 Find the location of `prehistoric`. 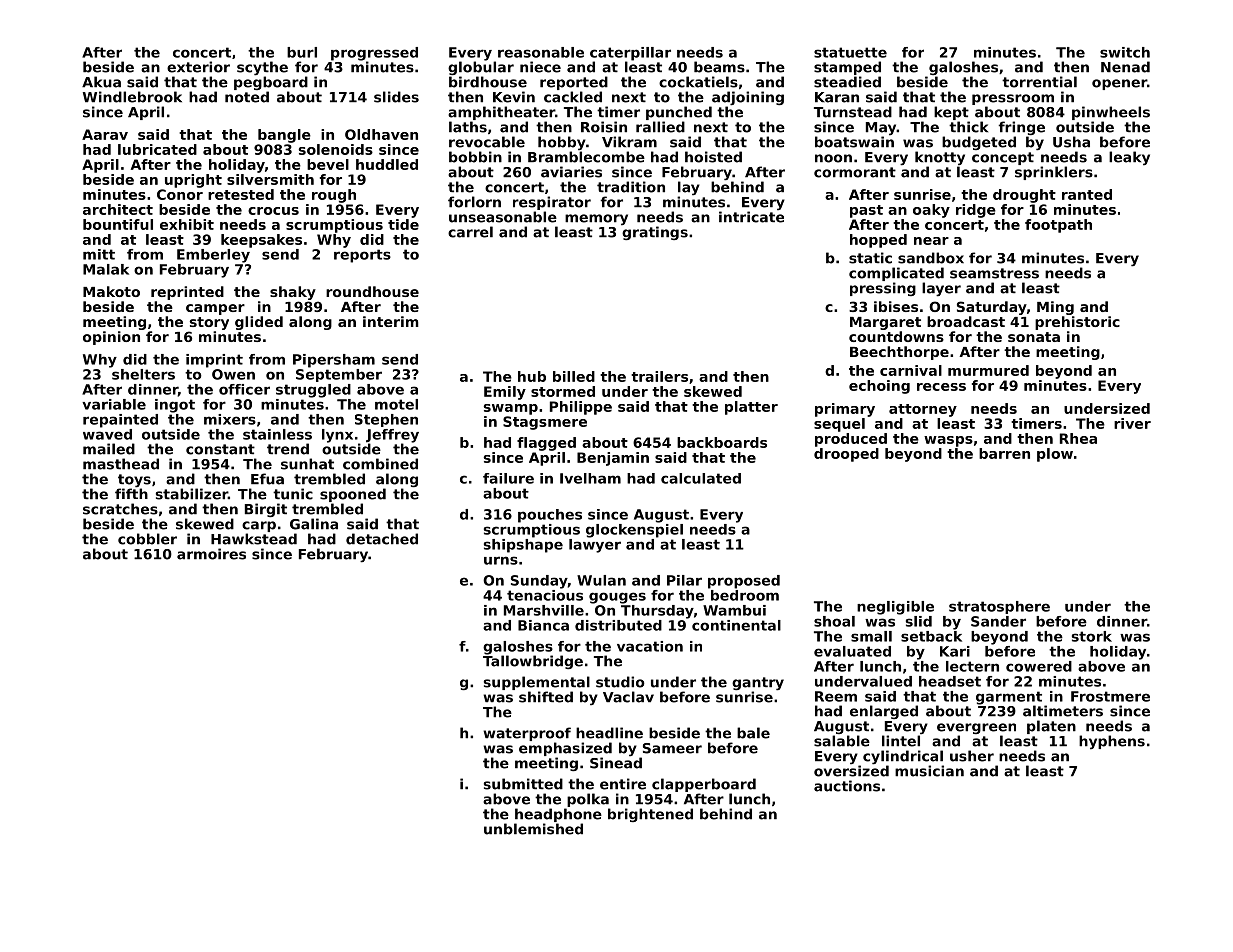

prehistoric is located at coordinates (1077, 323).
